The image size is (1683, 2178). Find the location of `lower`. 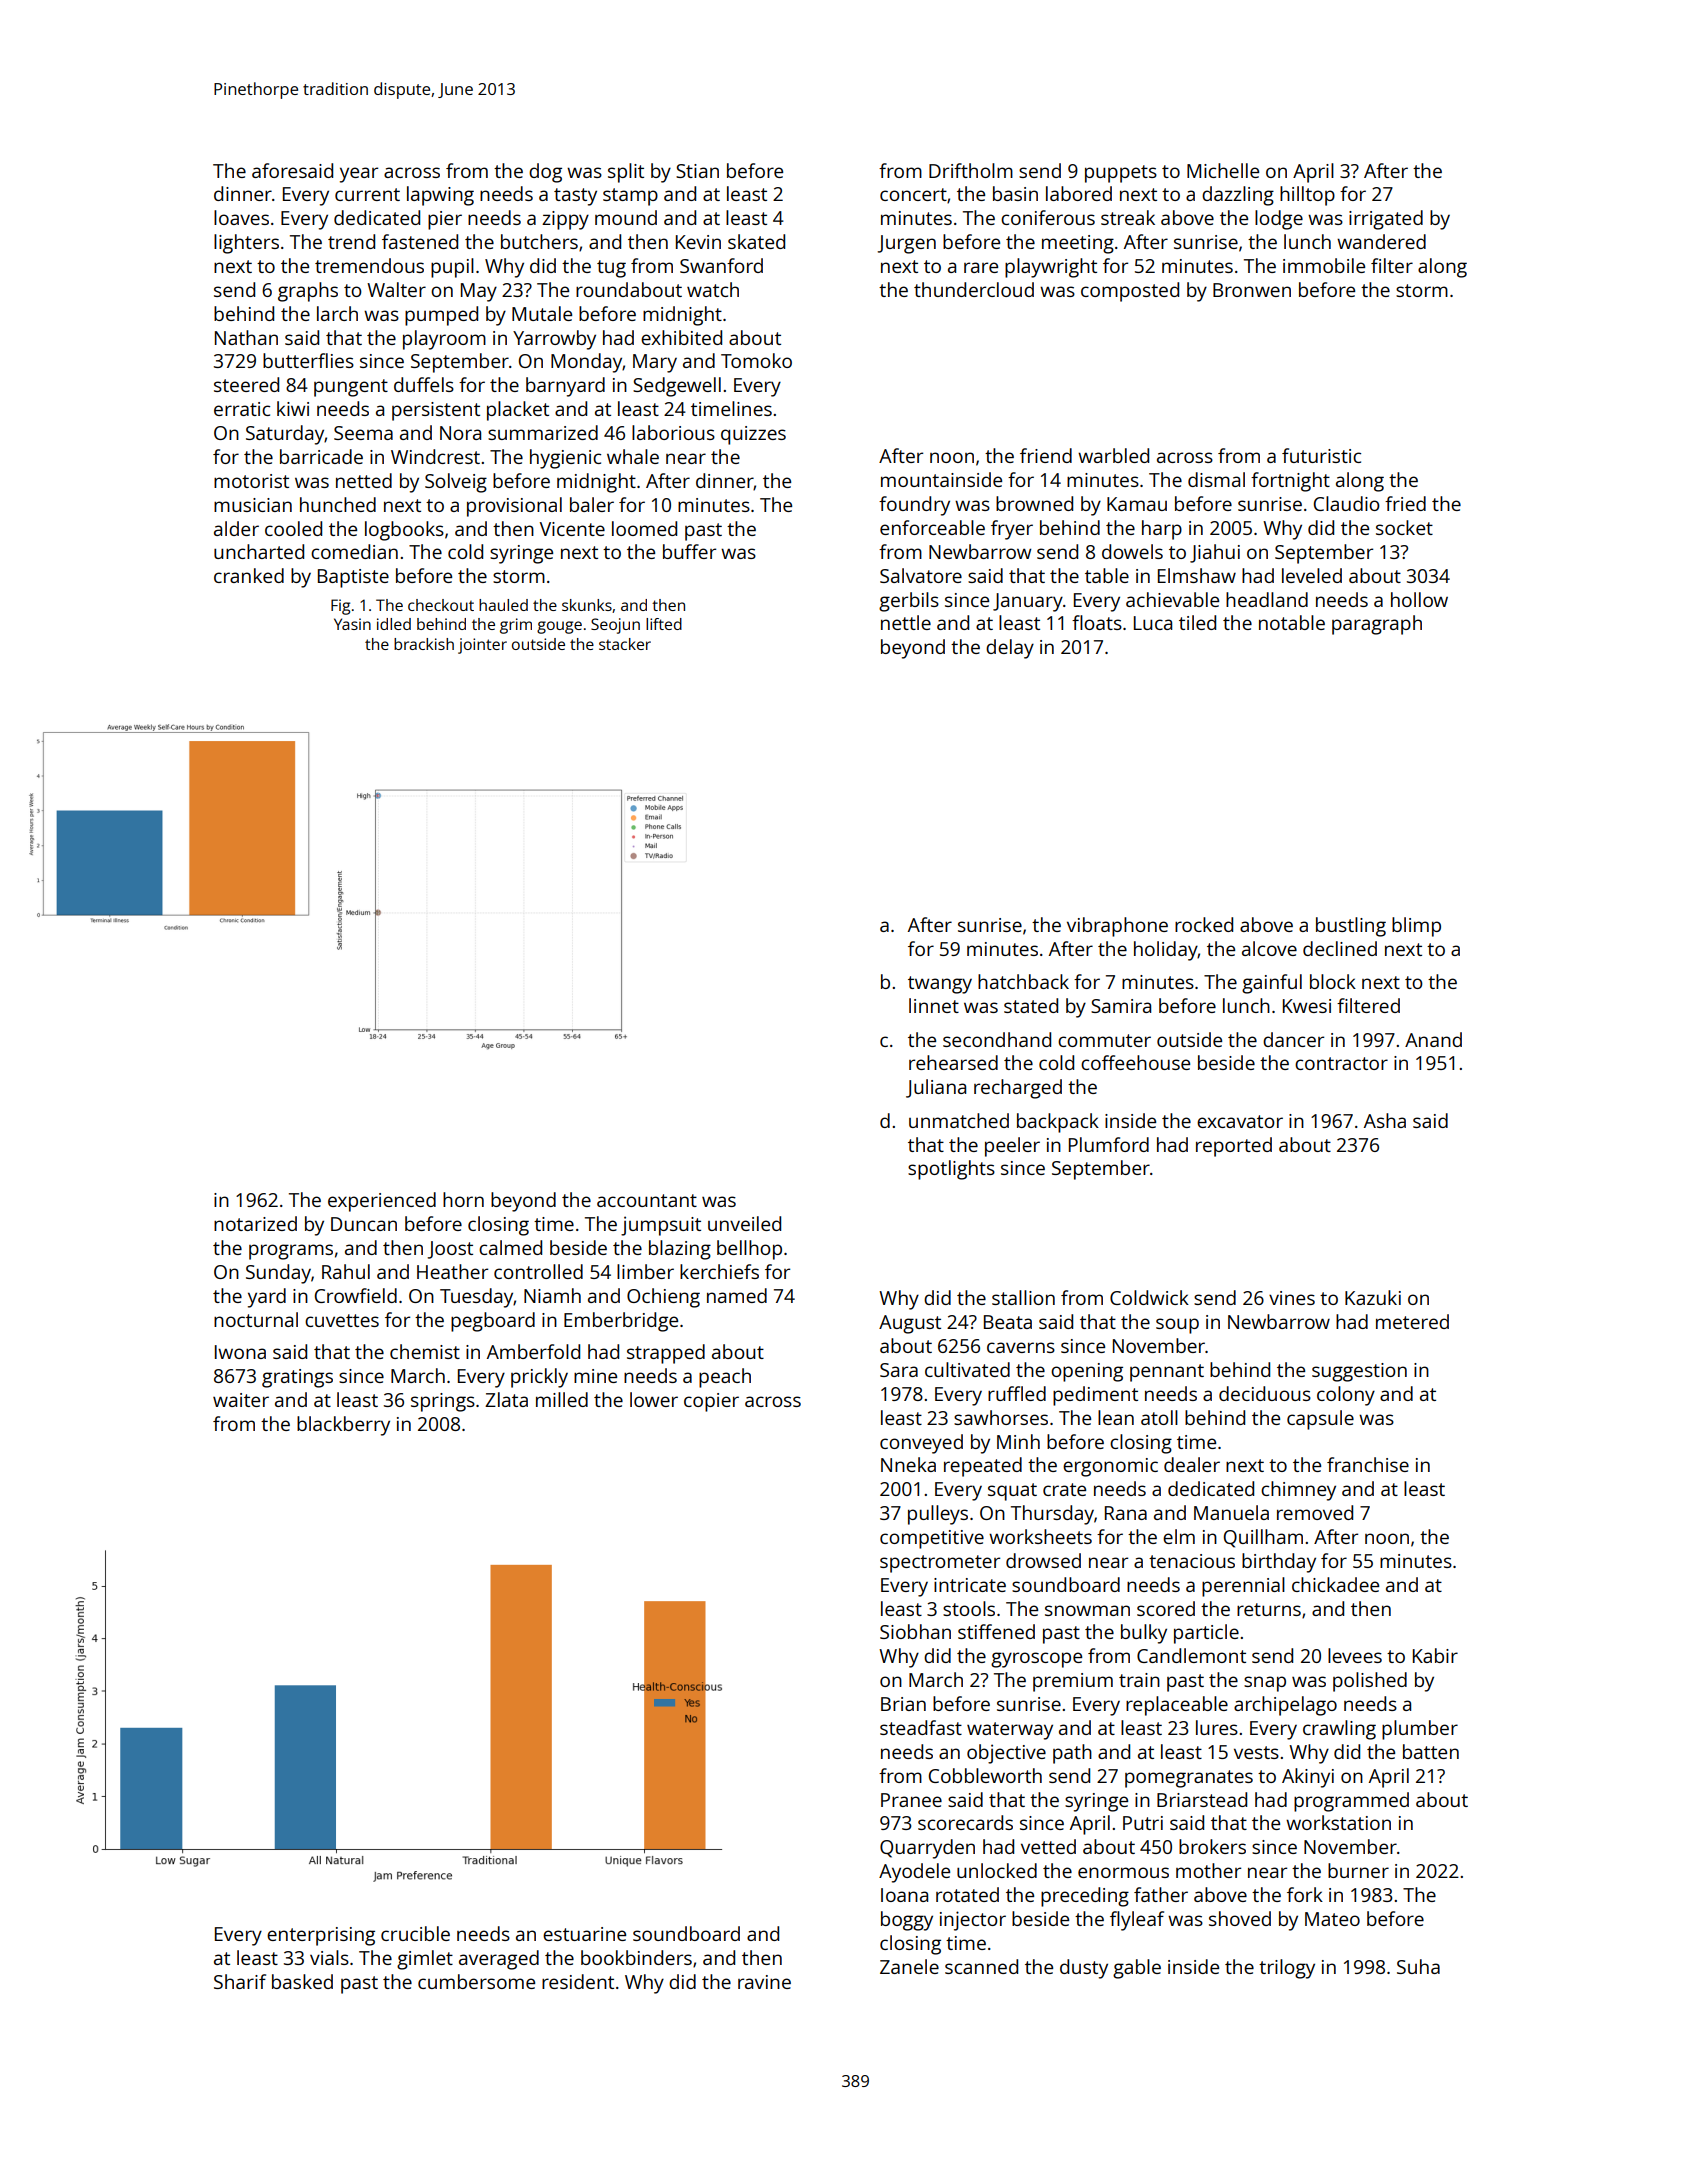

lower is located at coordinates (654, 1399).
